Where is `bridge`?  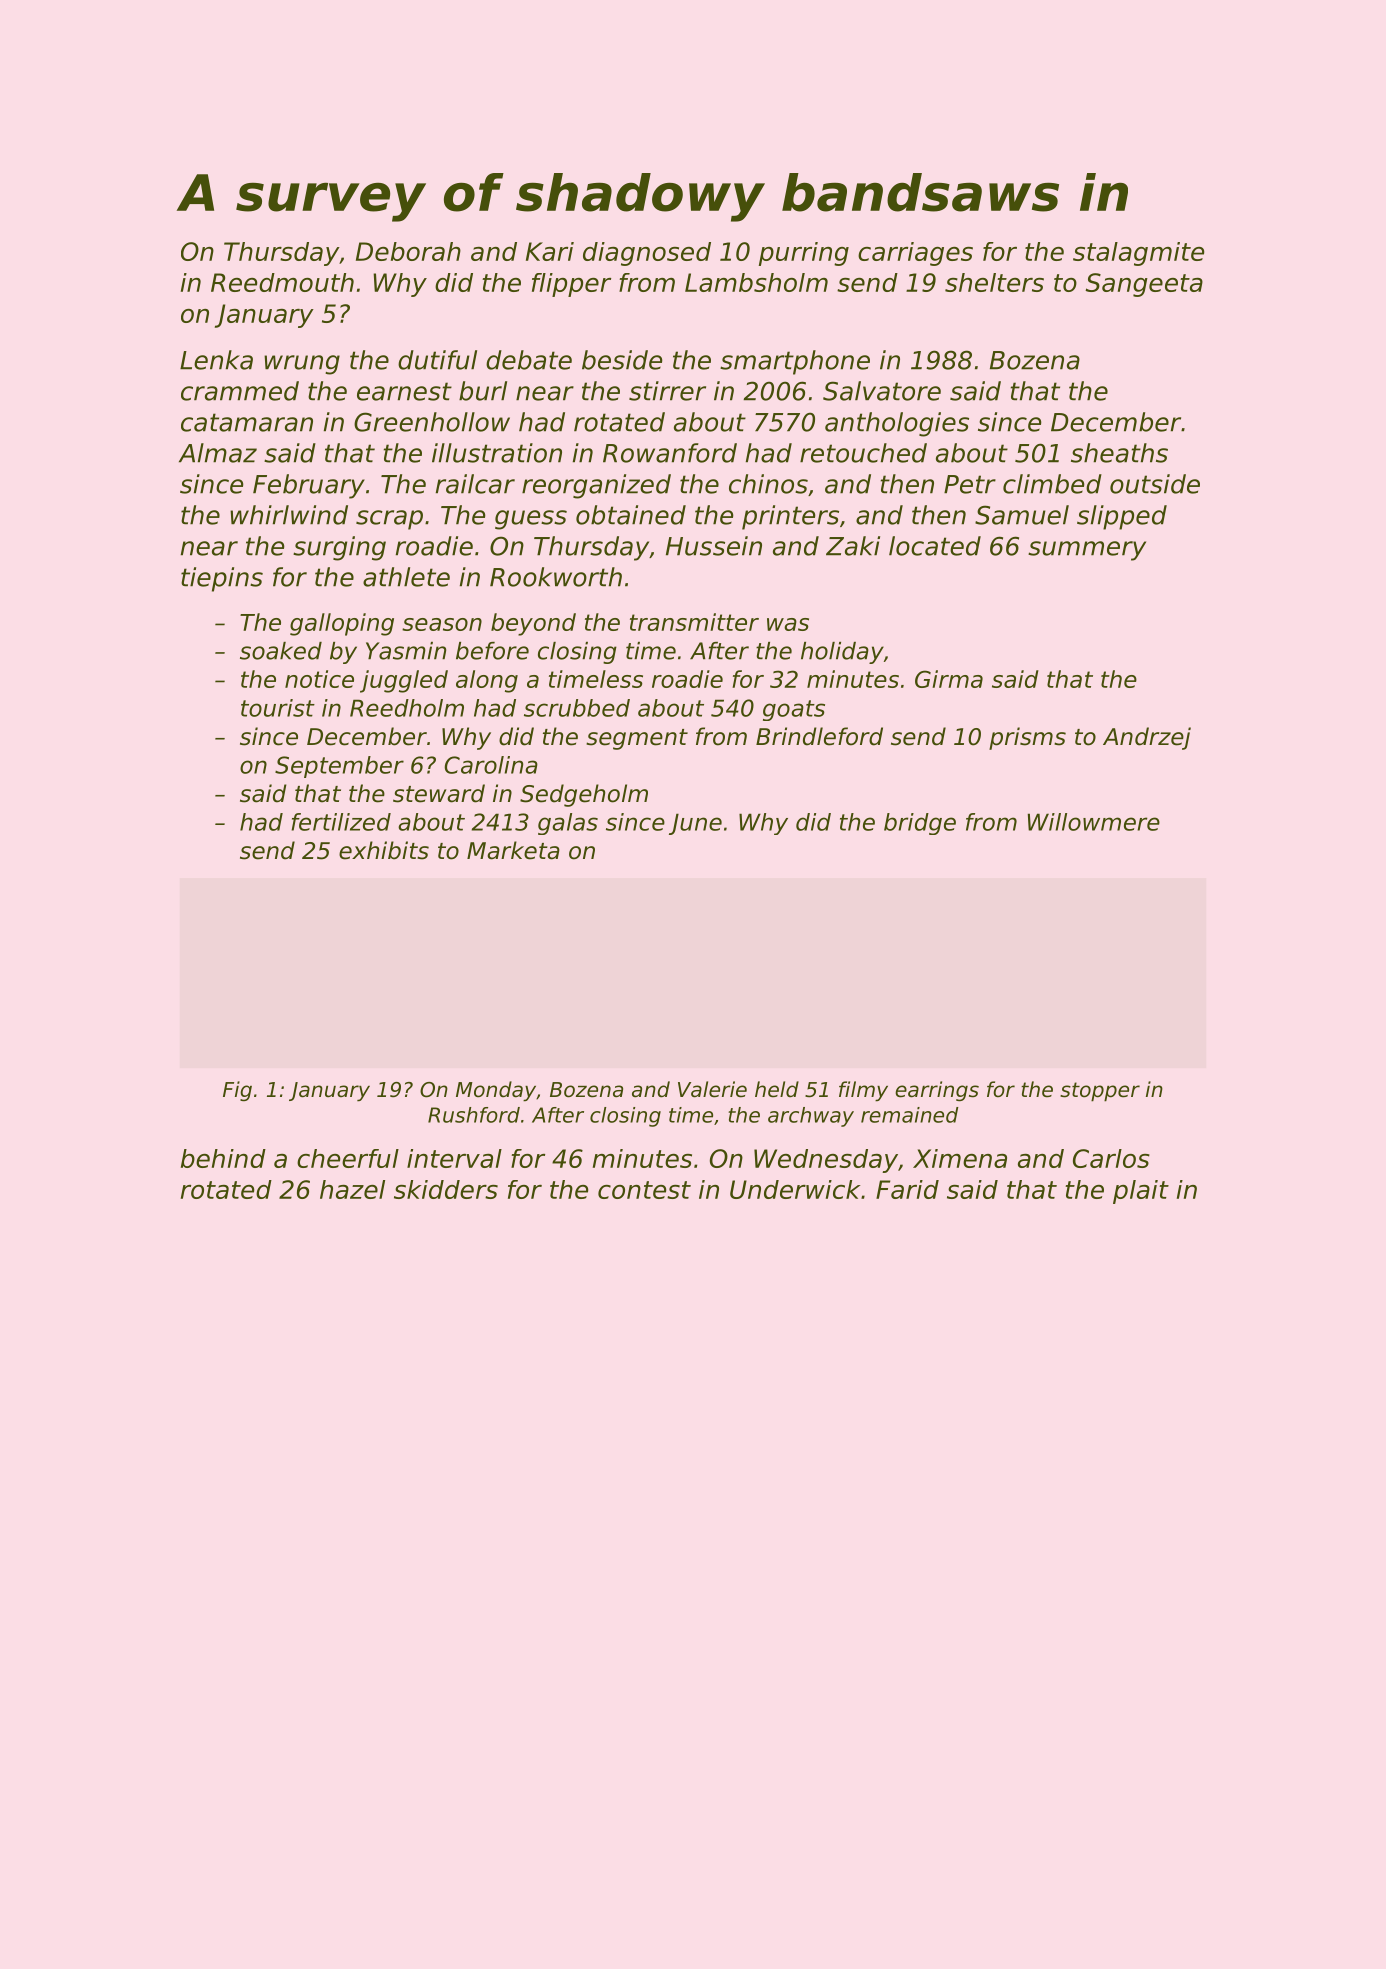 bridge is located at coordinates (920, 824).
